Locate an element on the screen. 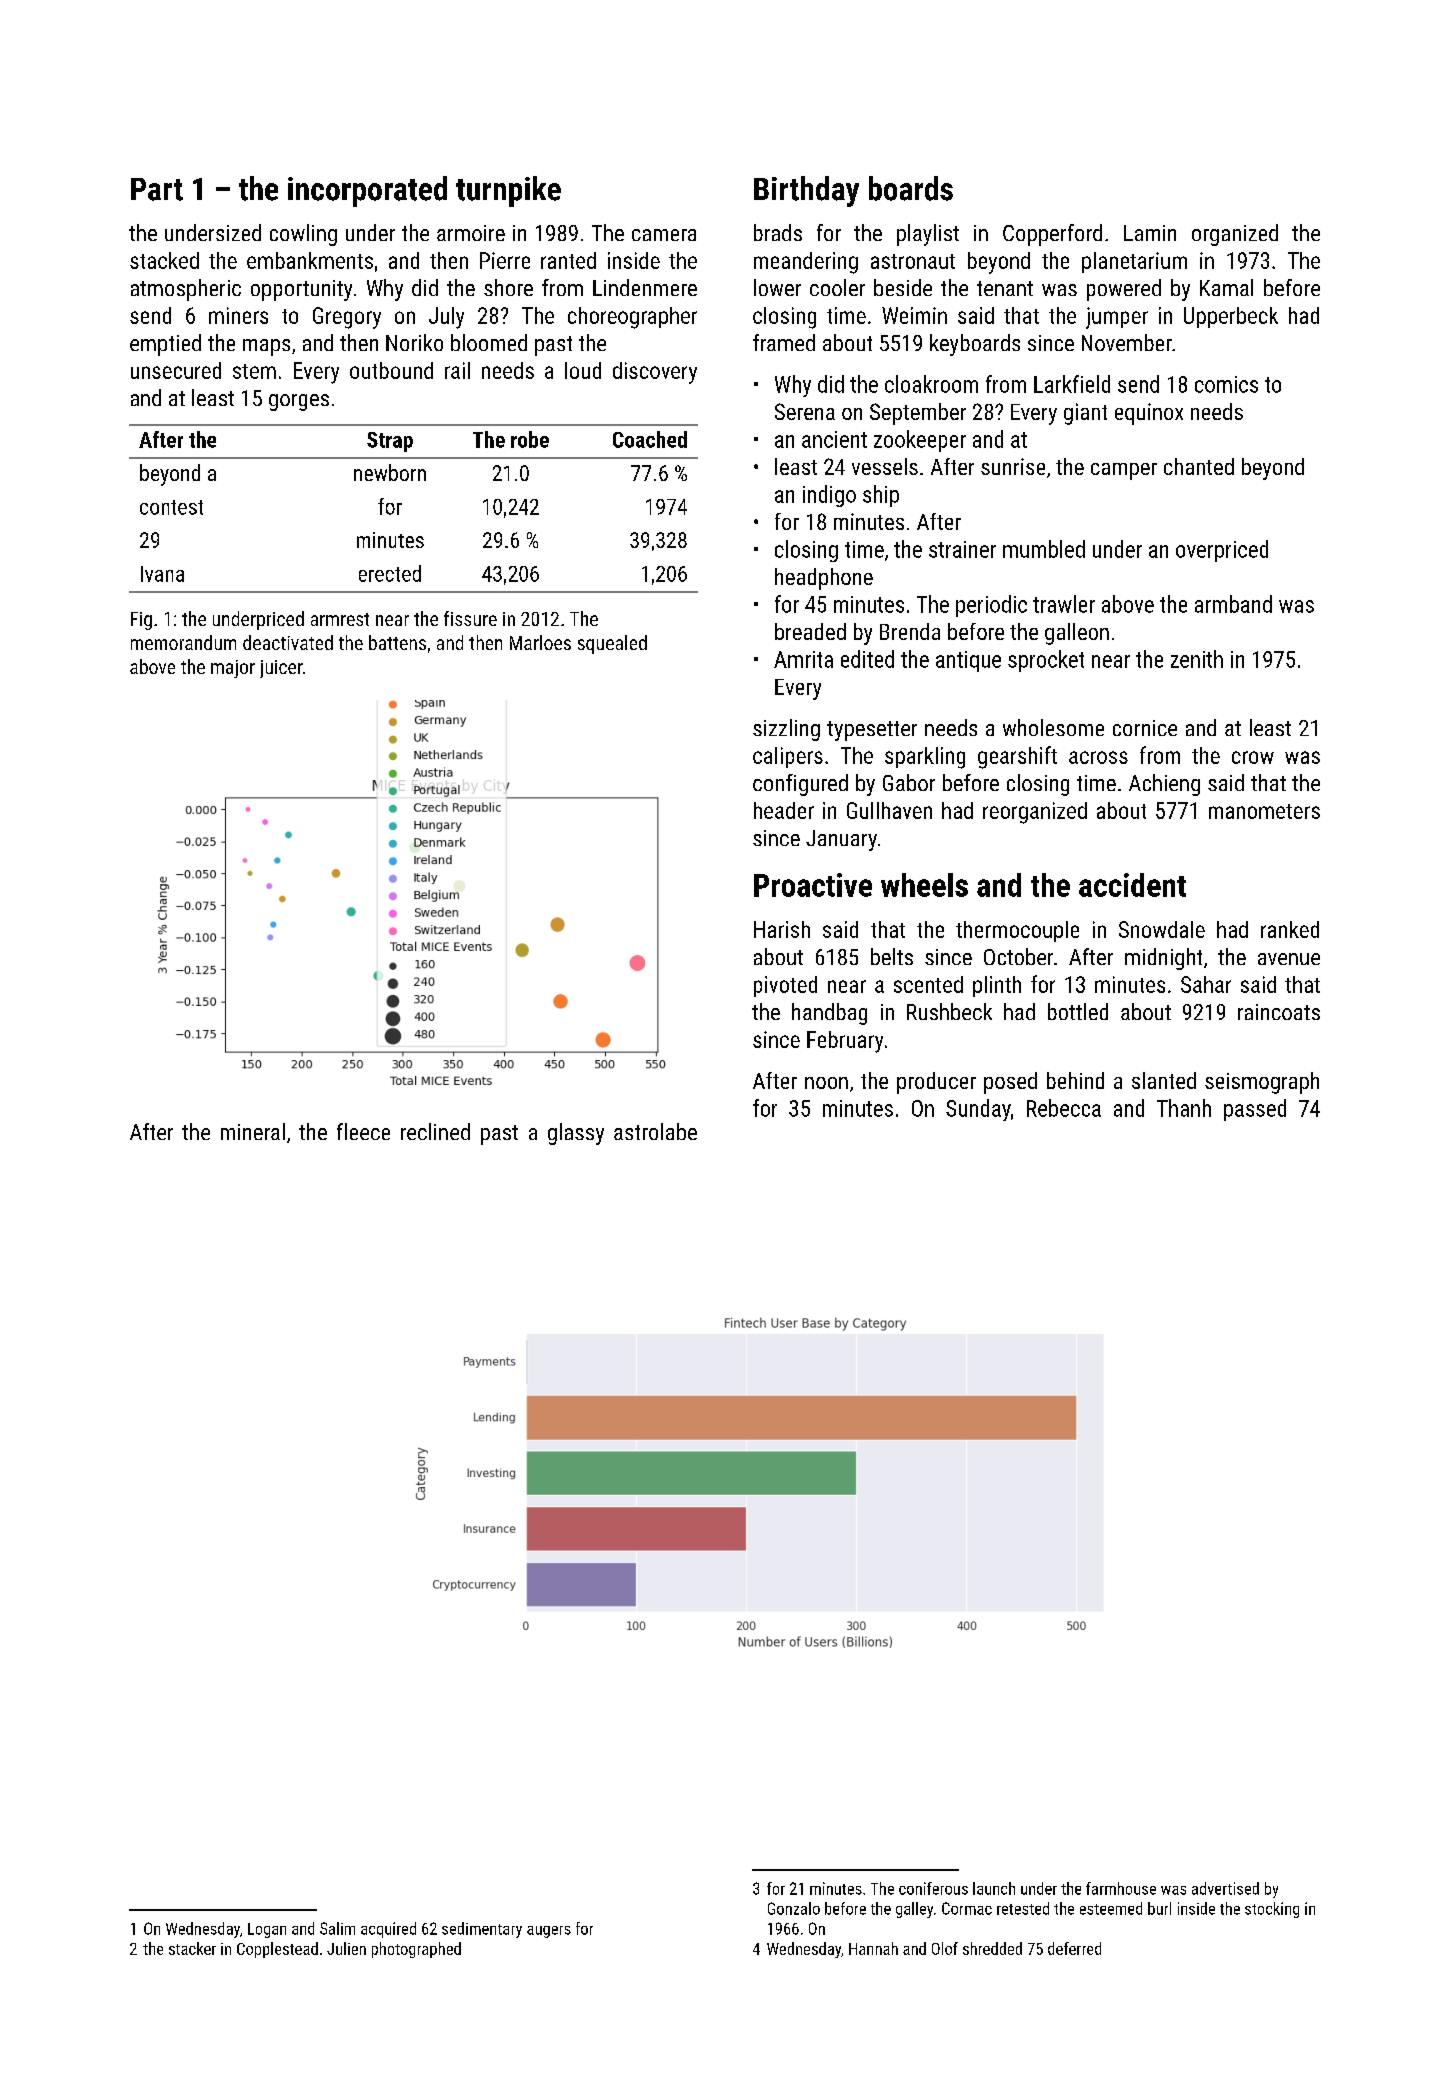 The image size is (1450, 2100). Gonzalo is located at coordinates (794, 1908).
